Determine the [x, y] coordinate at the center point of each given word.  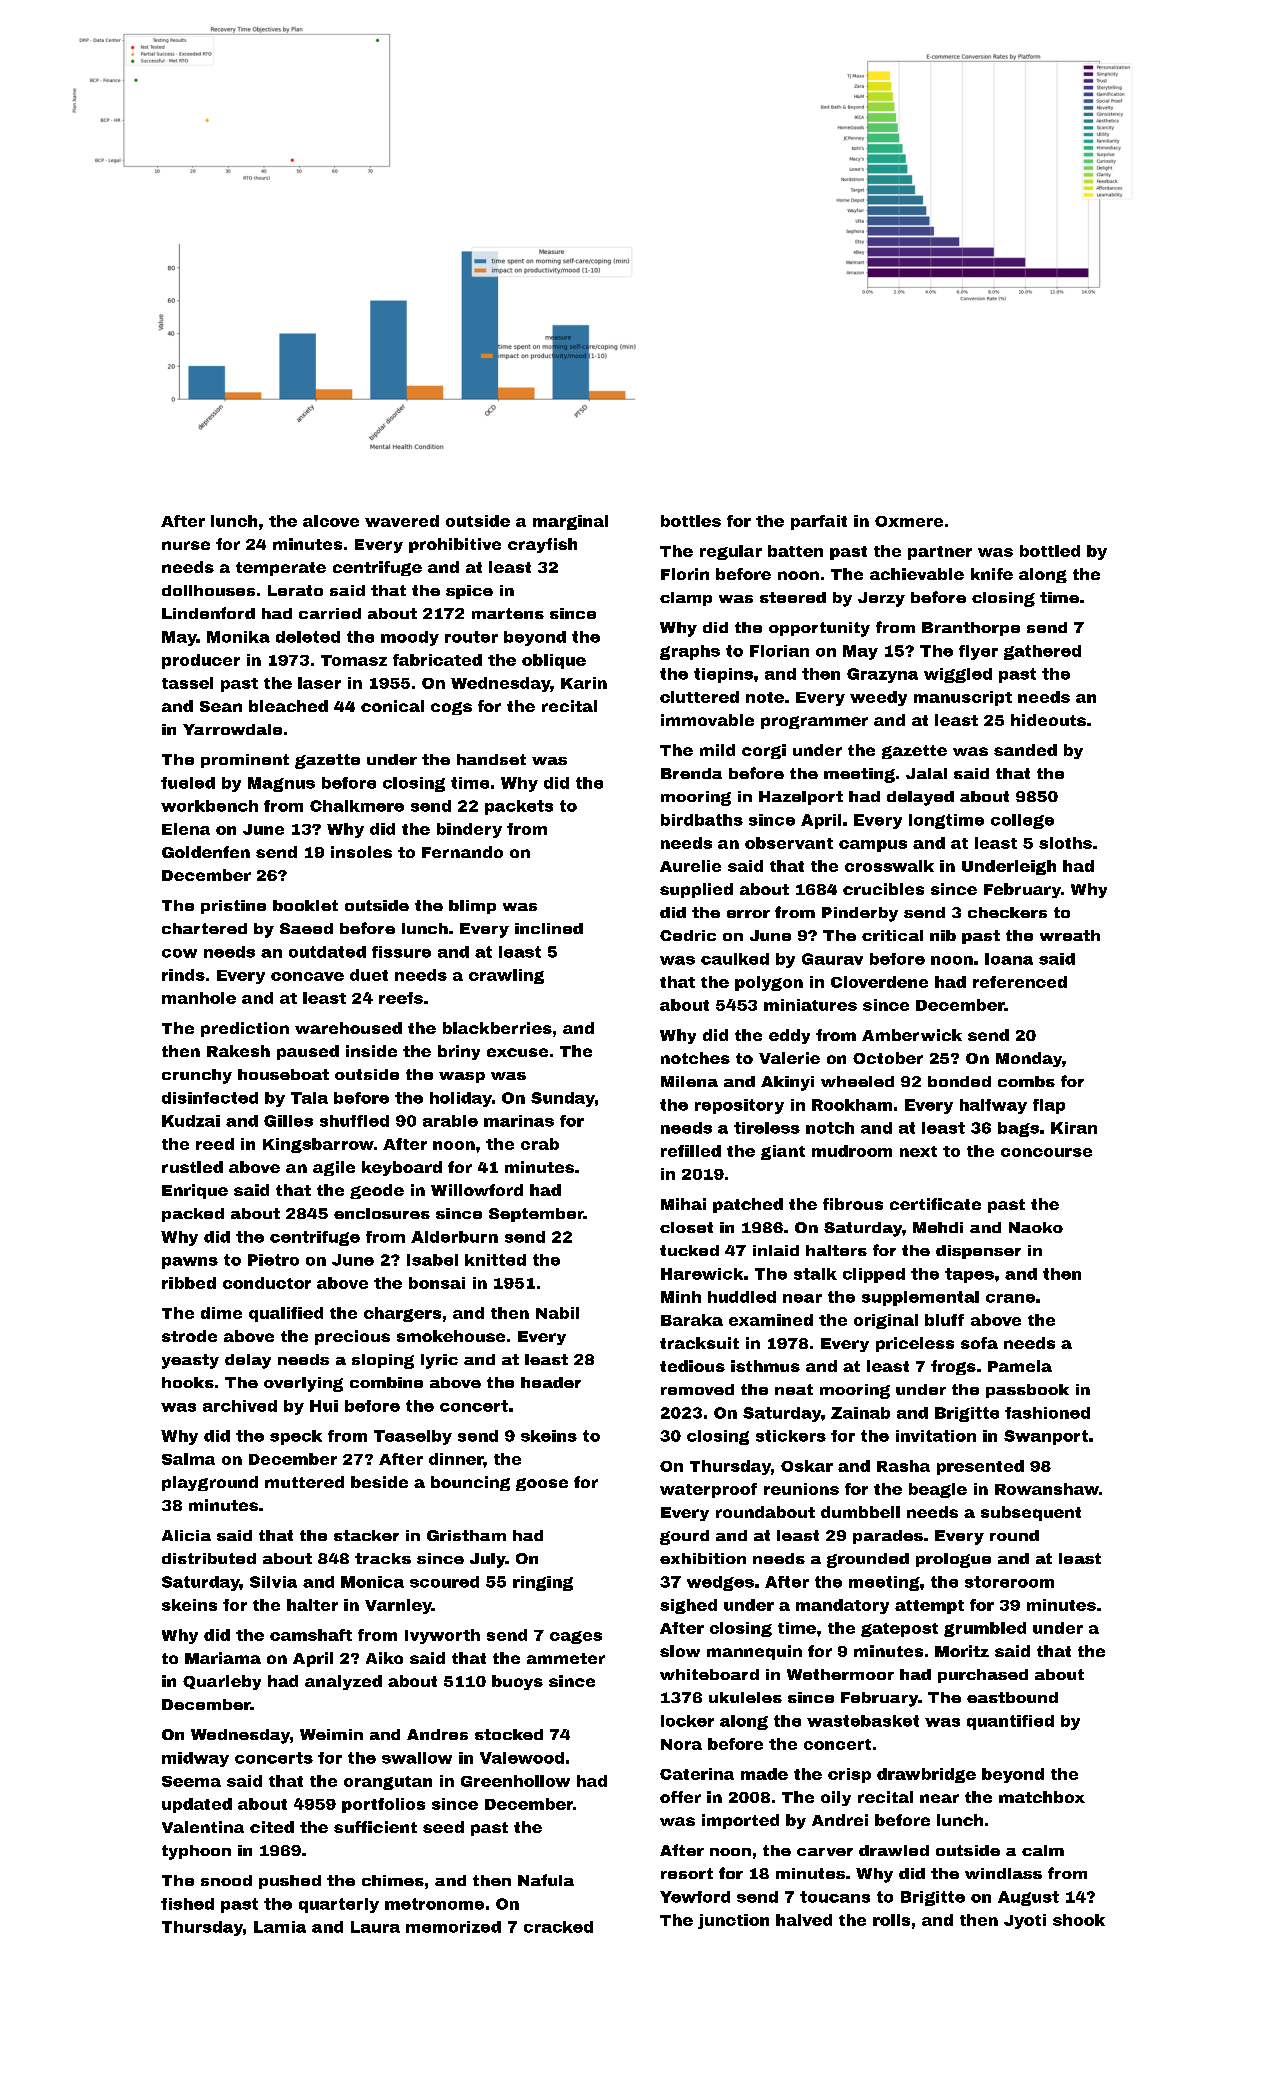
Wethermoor [840, 1674]
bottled [1050, 551]
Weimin [331, 1734]
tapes [969, 1275]
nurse [186, 545]
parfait [819, 522]
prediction [245, 1029]
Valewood [522, 1758]
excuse [517, 1052]
